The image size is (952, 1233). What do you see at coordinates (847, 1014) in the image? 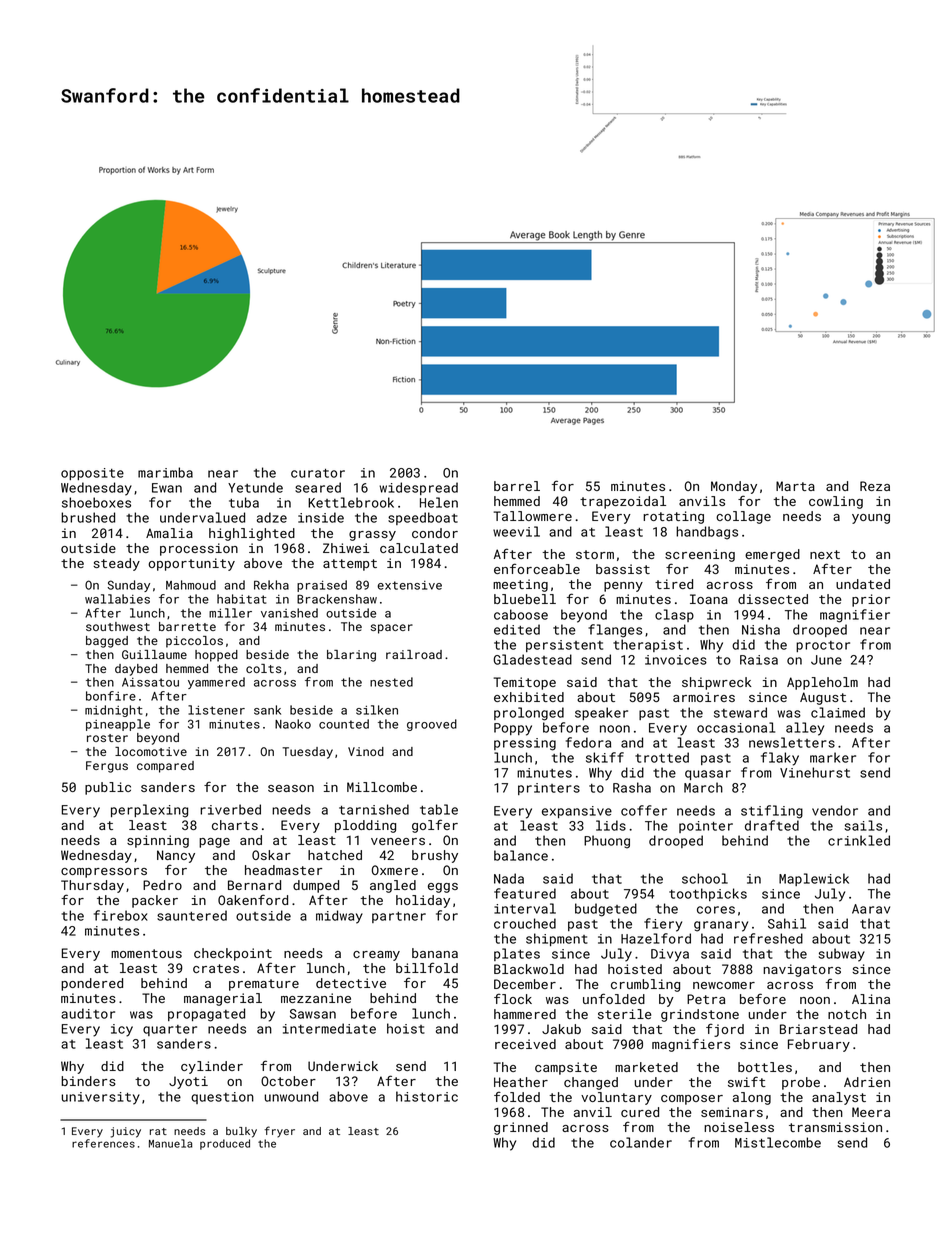
I see `notch` at bounding box center [847, 1014].
